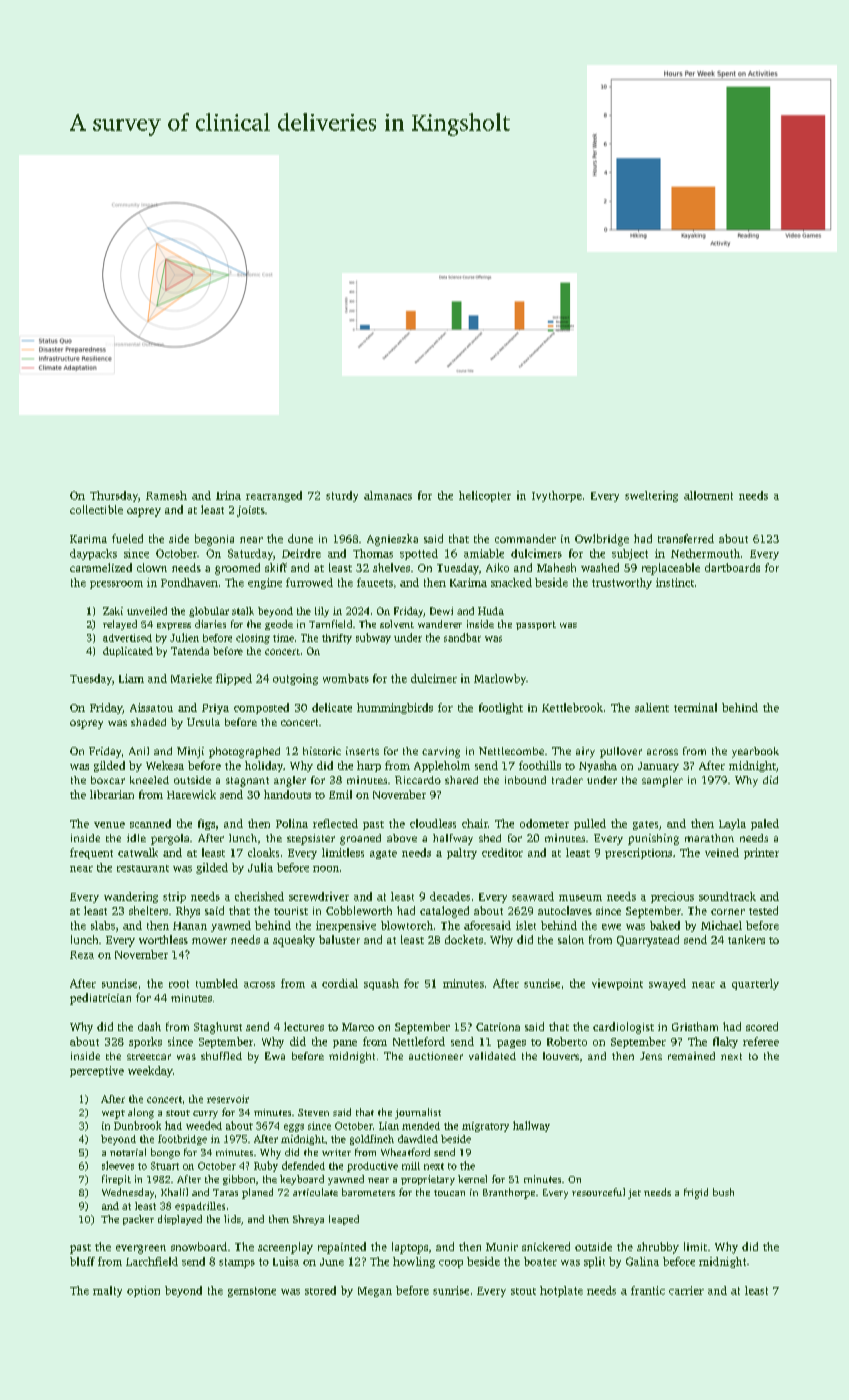 The width and height of the screenshot is (849, 1400). Describe the element at coordinates (261, 708) in the screenshot. I see `composted` at that location.
